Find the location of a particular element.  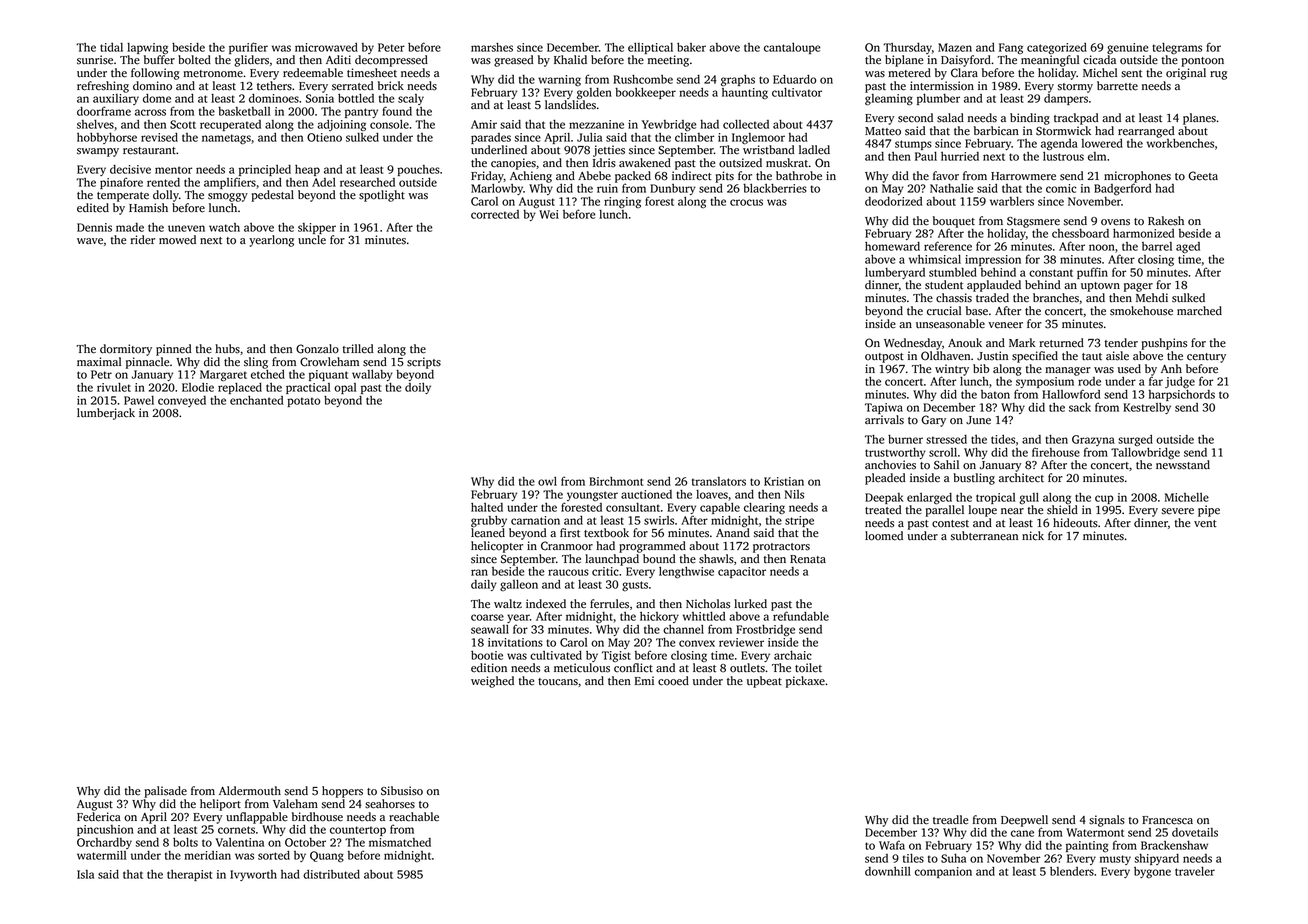

distributed is located at coordinates (331, 874).
